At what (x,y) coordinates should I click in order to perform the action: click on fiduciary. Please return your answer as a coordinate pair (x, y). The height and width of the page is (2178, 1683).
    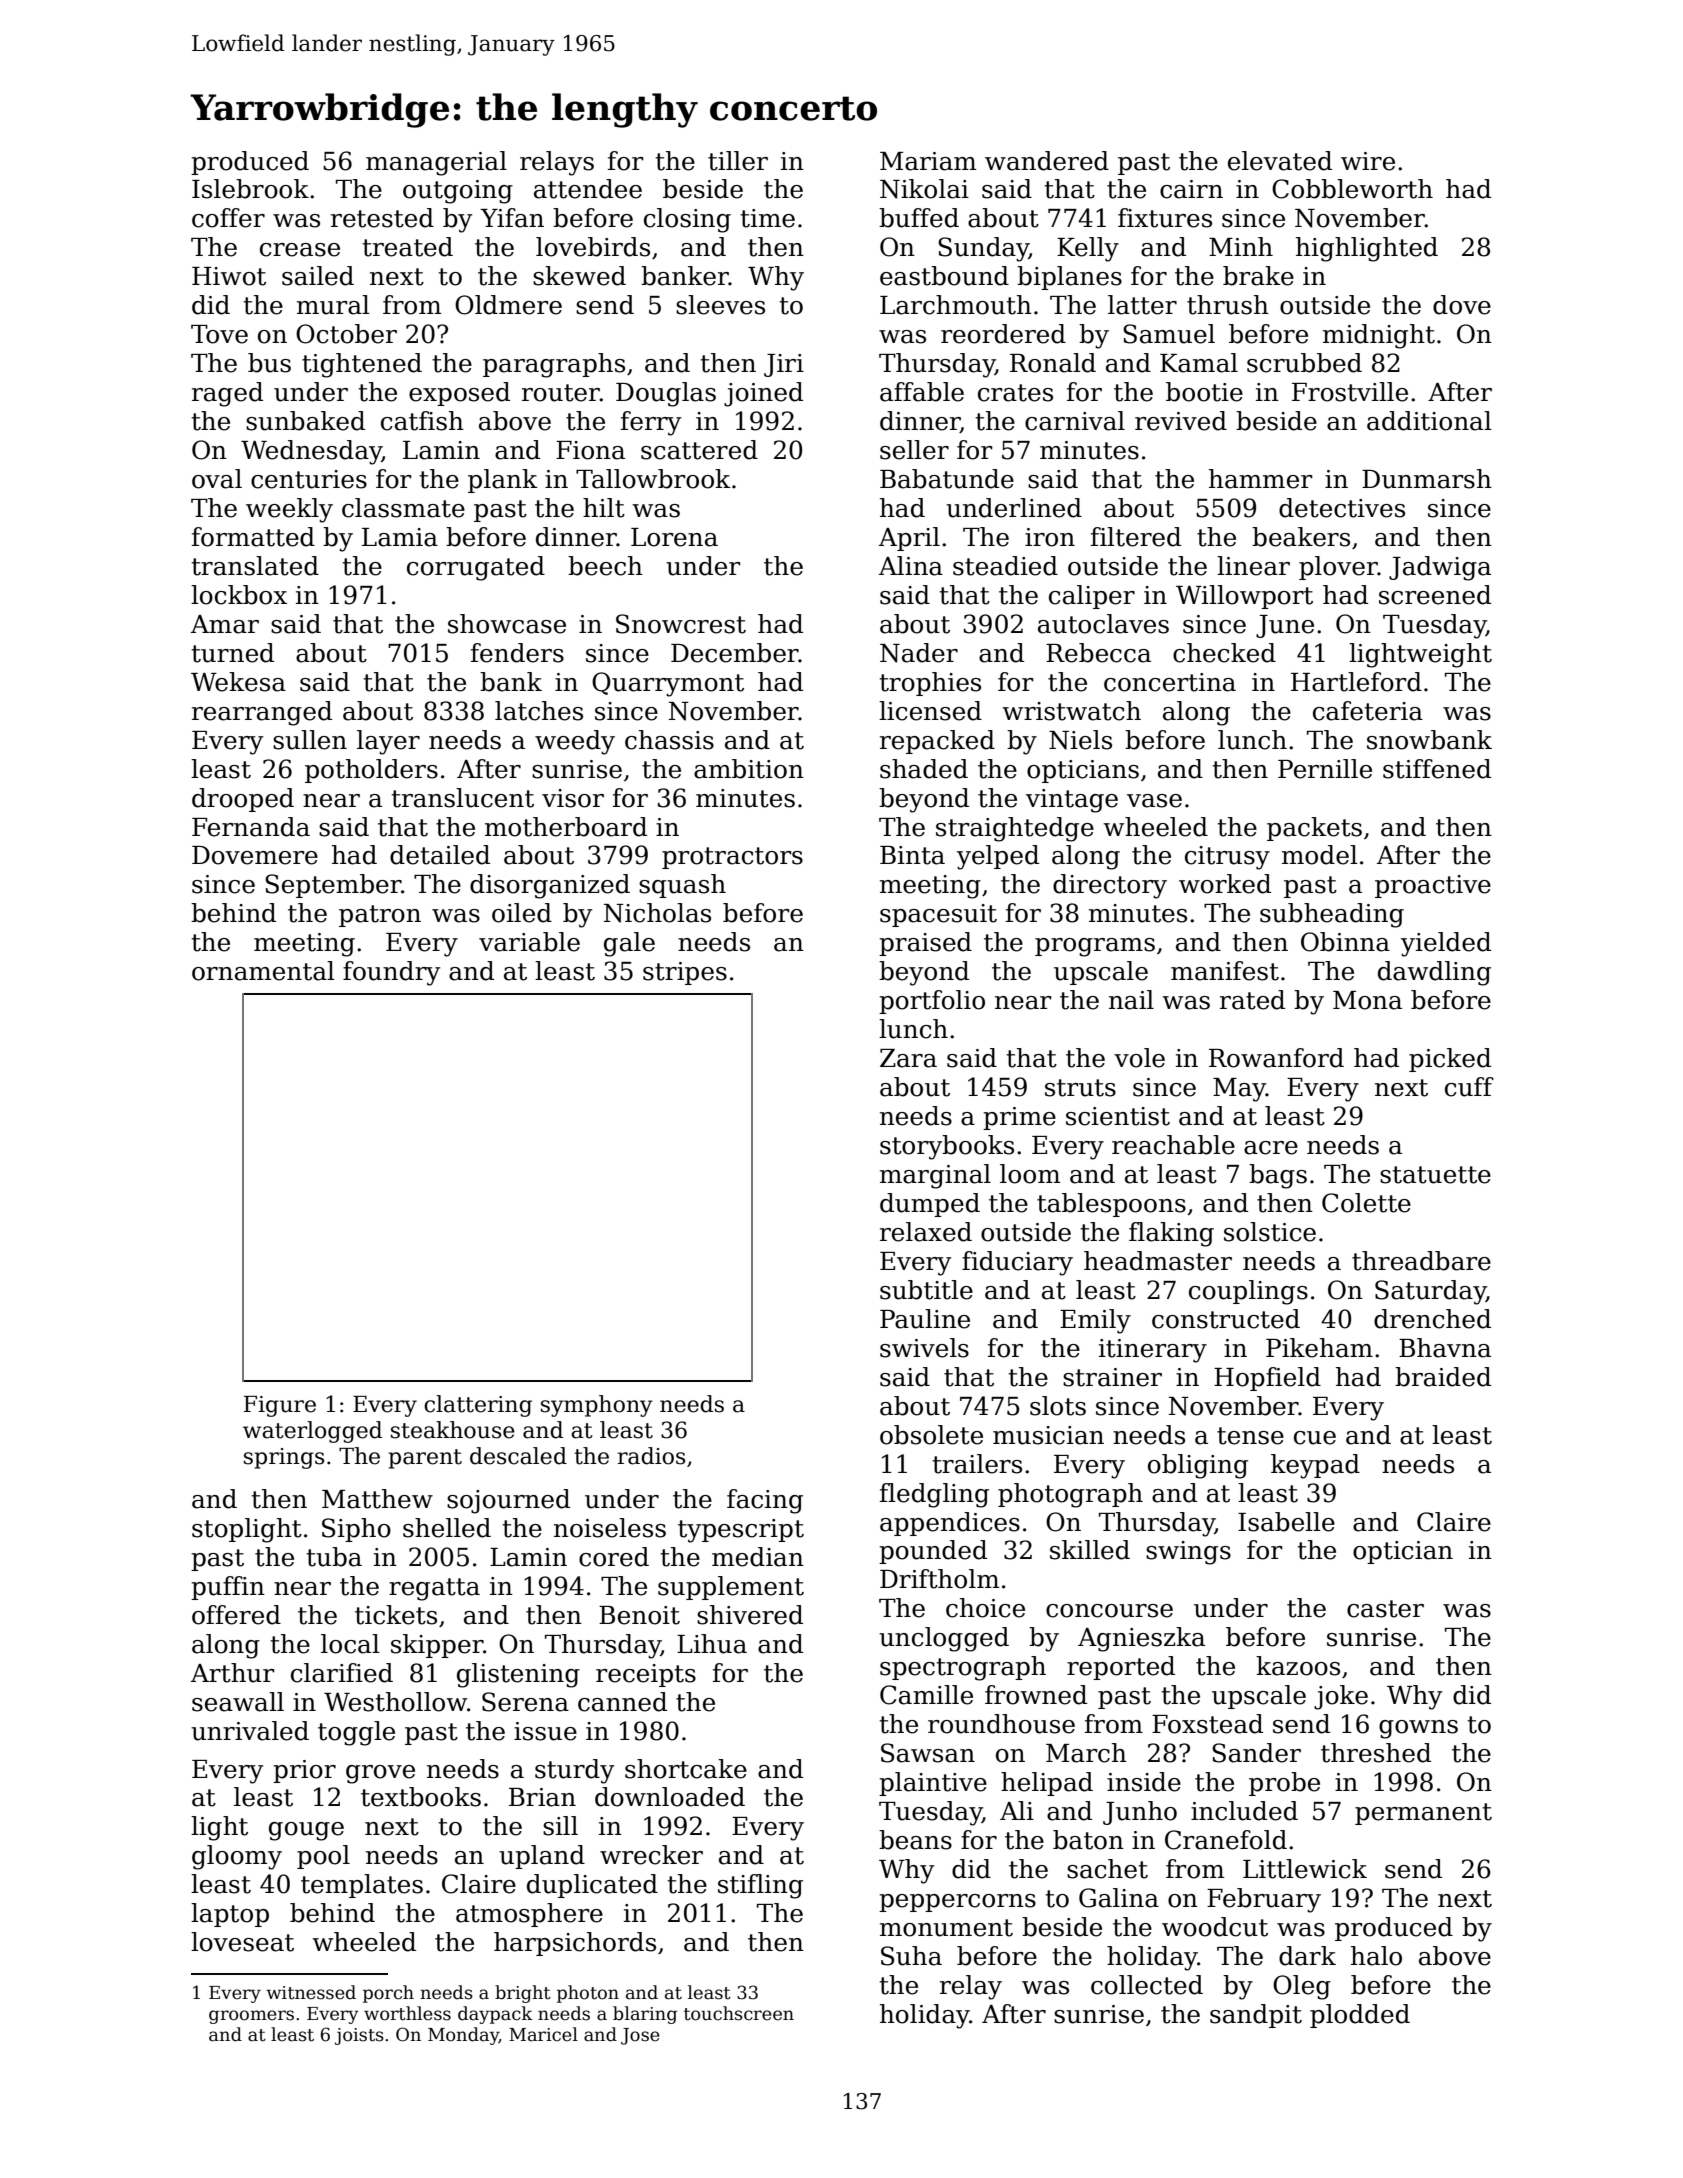
    Looking at the image, I should click on (1017, 1263).
